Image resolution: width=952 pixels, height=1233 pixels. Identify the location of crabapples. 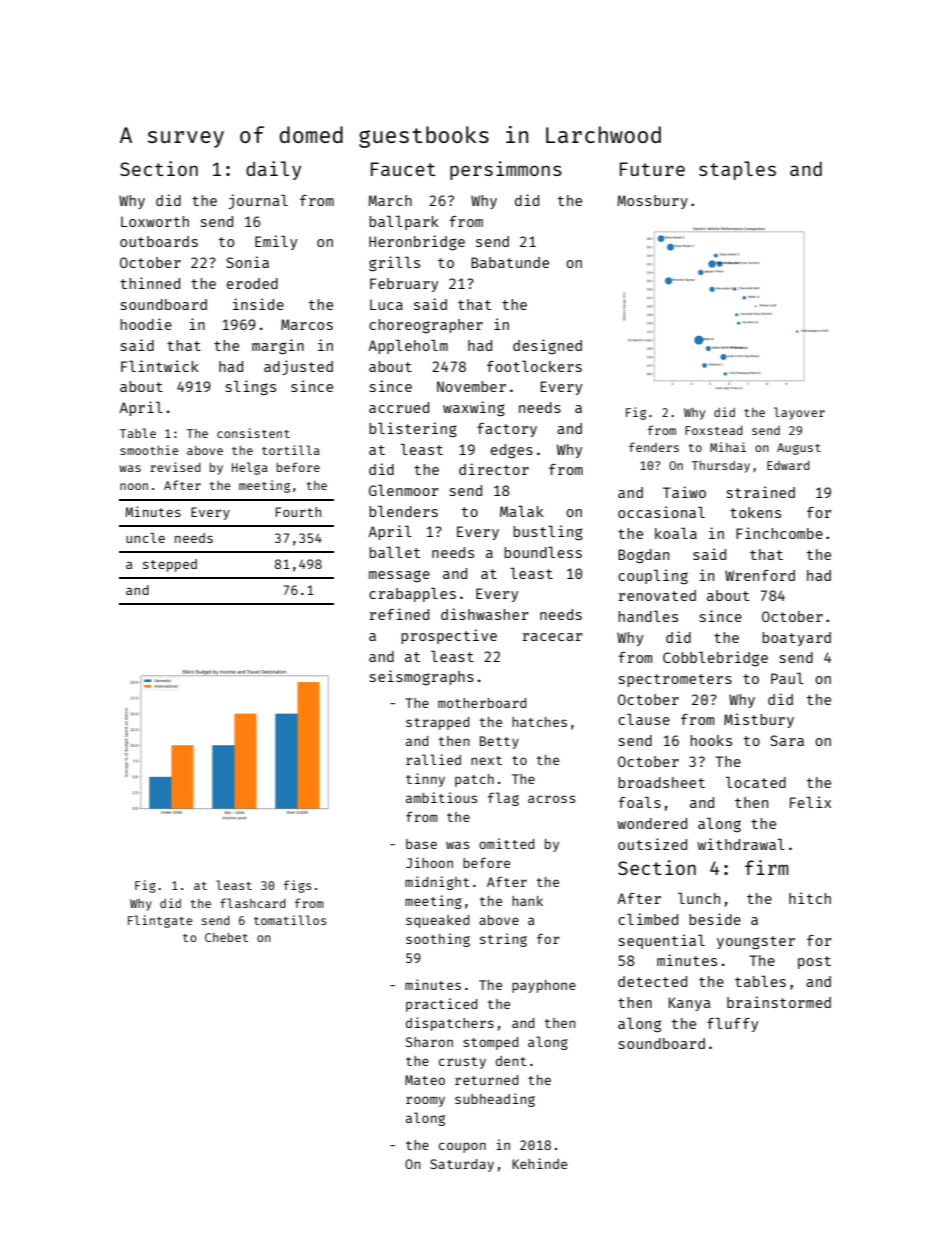
(412, 595).
